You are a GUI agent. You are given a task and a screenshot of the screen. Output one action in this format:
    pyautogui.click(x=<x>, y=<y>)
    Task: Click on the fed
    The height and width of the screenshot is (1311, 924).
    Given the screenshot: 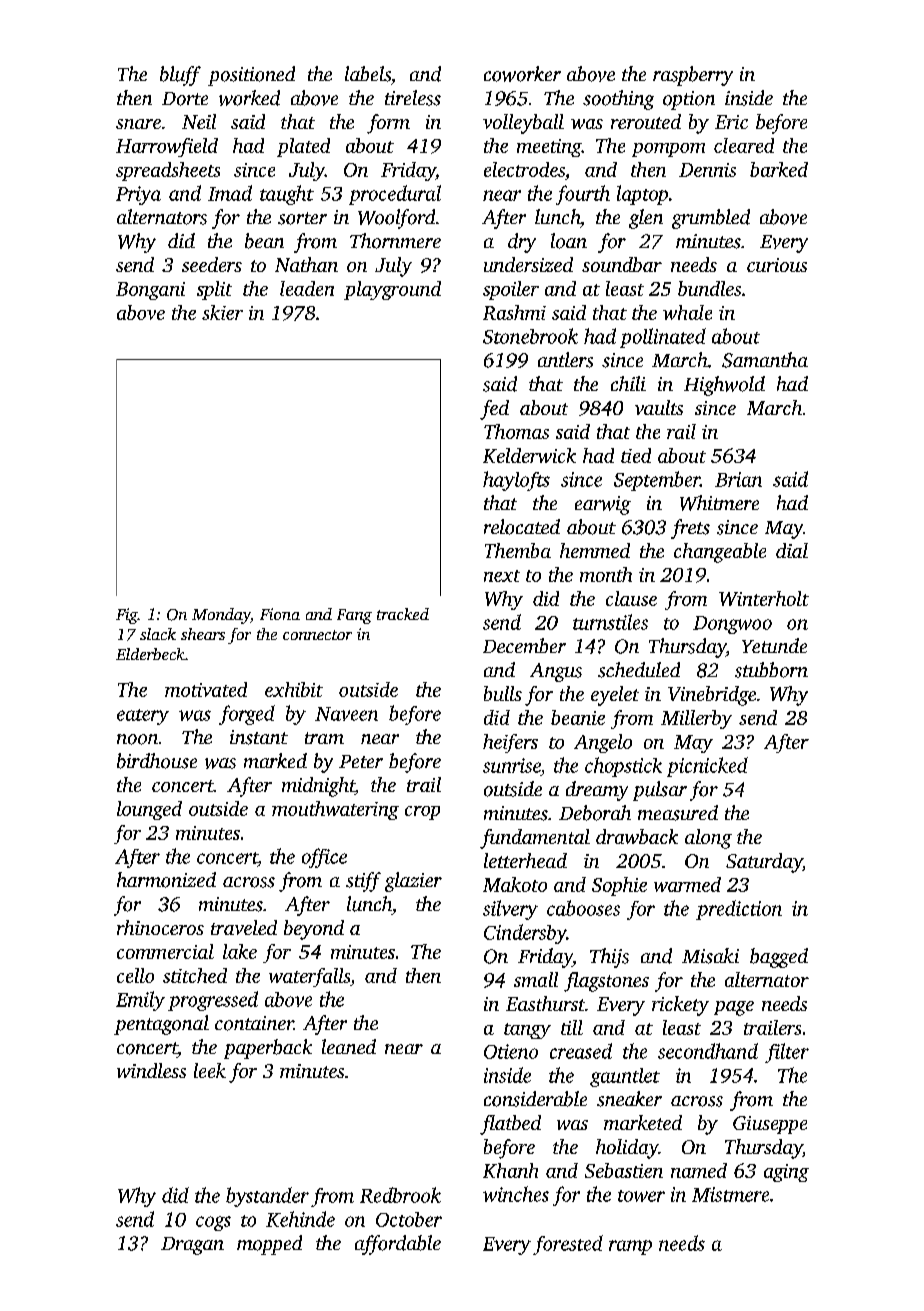 What is the action you would take?
    pyautogui.click(x=494, y=410)
